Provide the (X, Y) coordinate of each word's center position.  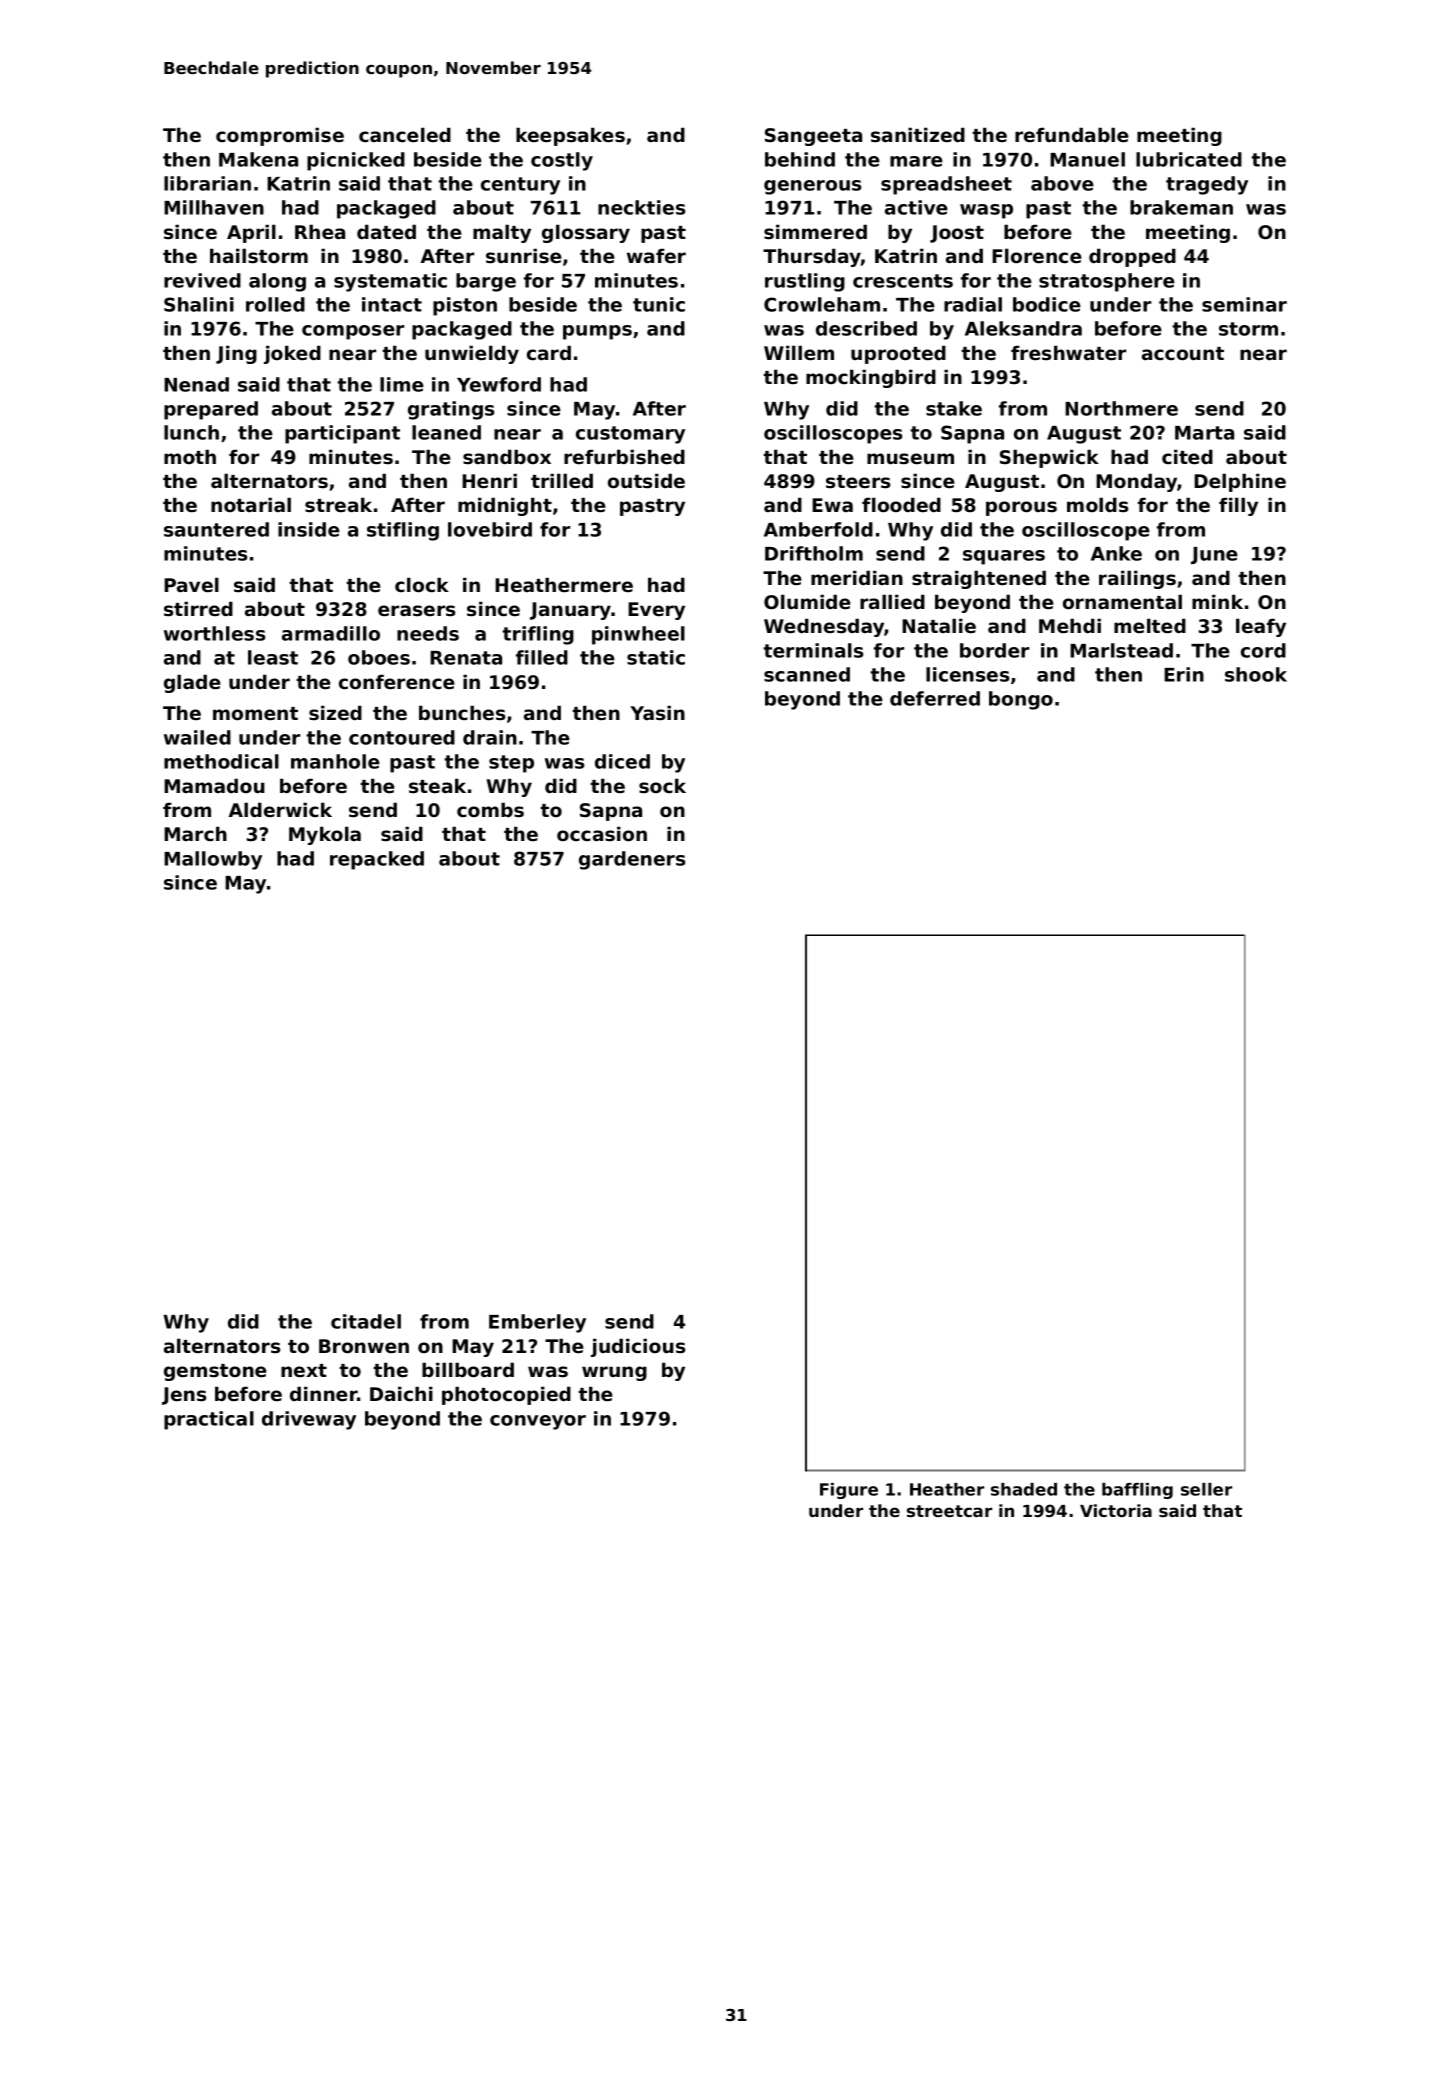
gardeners (632, 860)
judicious (638, 1347)
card (549, 352)
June (1214, 556)
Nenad (196, 384)
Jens (184, 1396)
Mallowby (213, 860)
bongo (1021, 700)
